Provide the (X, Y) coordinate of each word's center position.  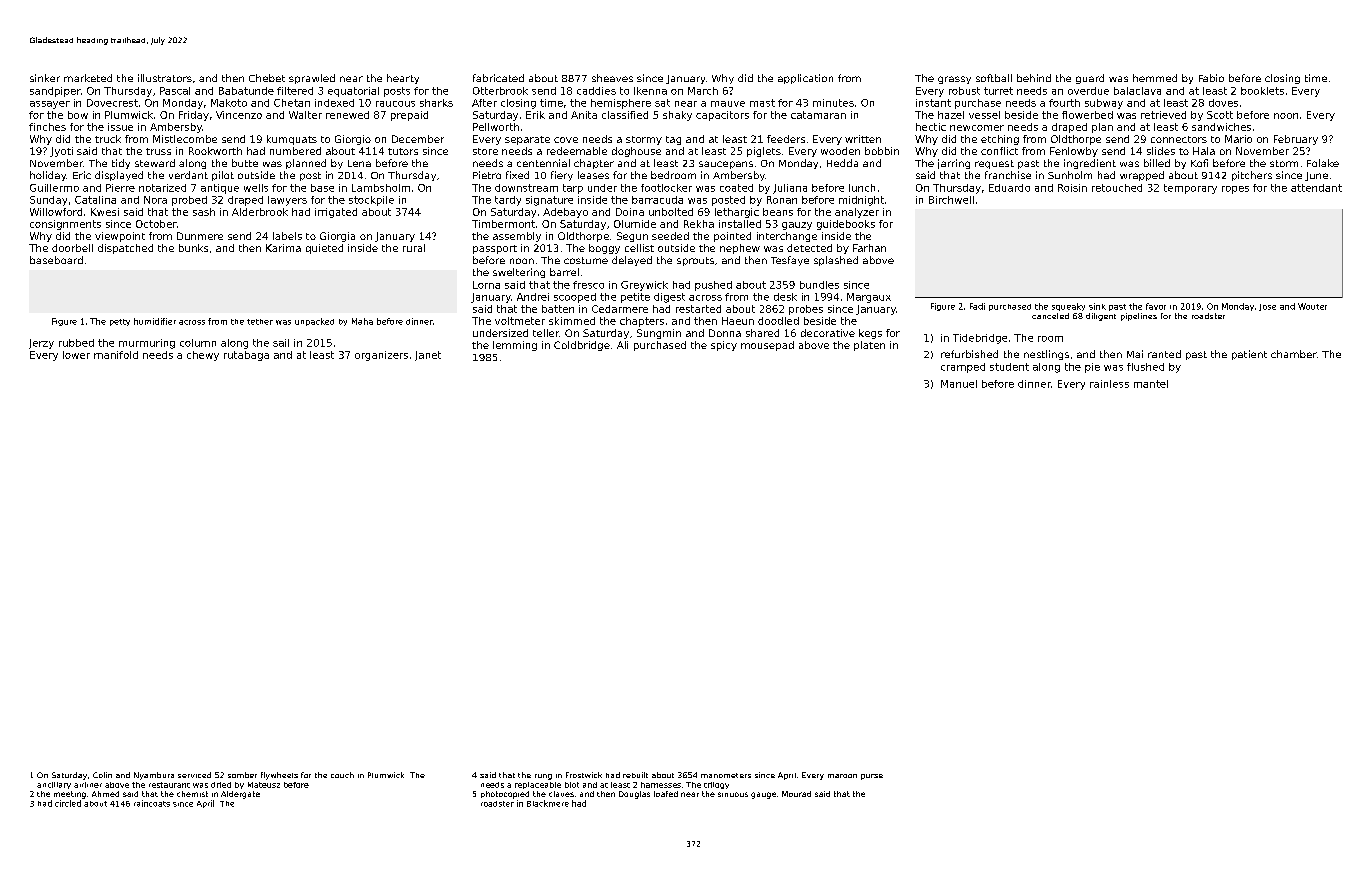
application (805, 79)
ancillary (54, 785)
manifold (116, 355)
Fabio (1211, 78)
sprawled (312, 79)
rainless (1109, 384)
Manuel (959, 384)
